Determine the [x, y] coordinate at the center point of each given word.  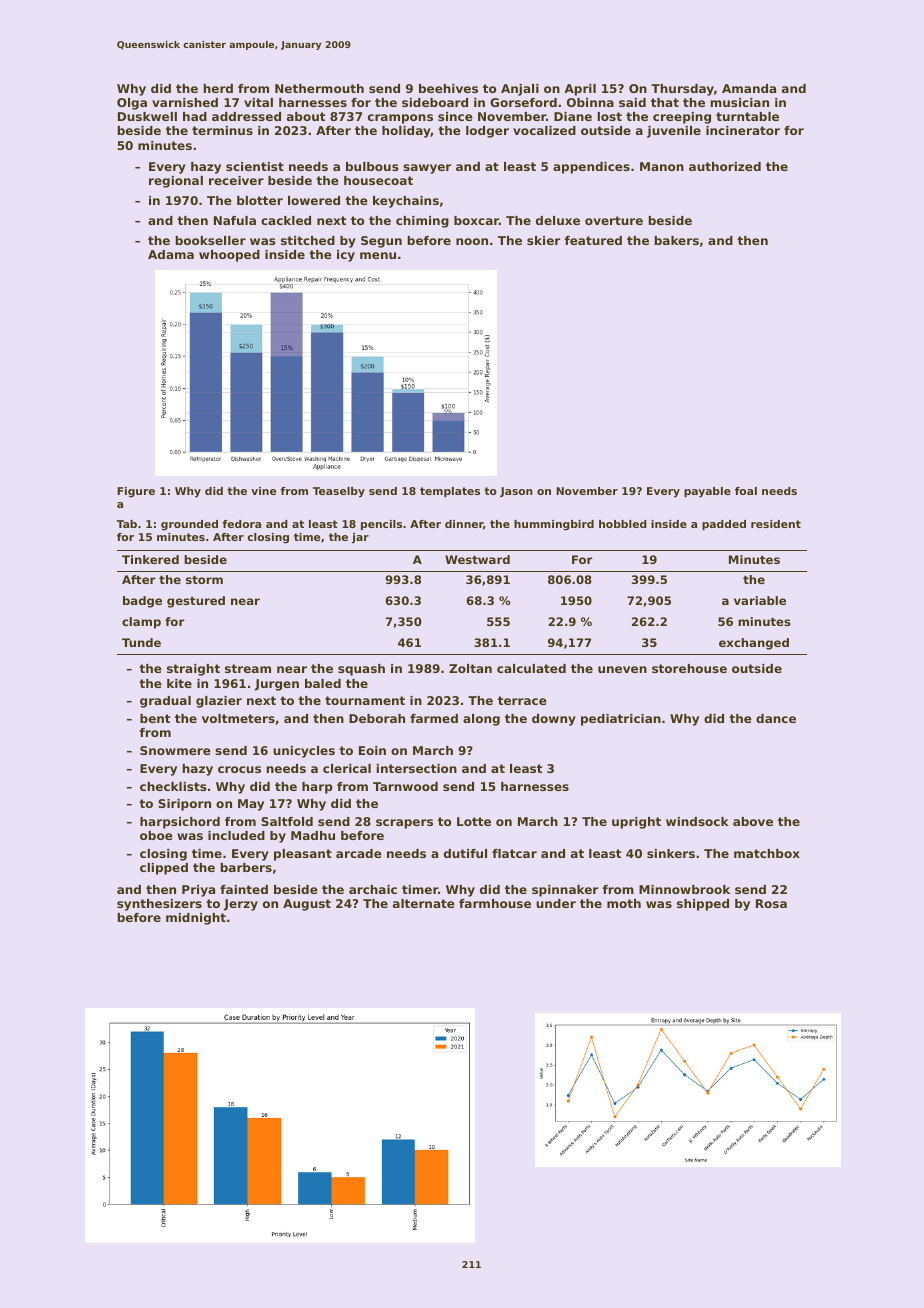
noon [472, 241]
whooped [229, 256]
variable [760, 600]
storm [204, 580]
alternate [424, 903]
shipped [703, 905]
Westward [477, 559]
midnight [196, 919]
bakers [677, 240]
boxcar [476, 220]
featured [593, 240]
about [306, 116]
